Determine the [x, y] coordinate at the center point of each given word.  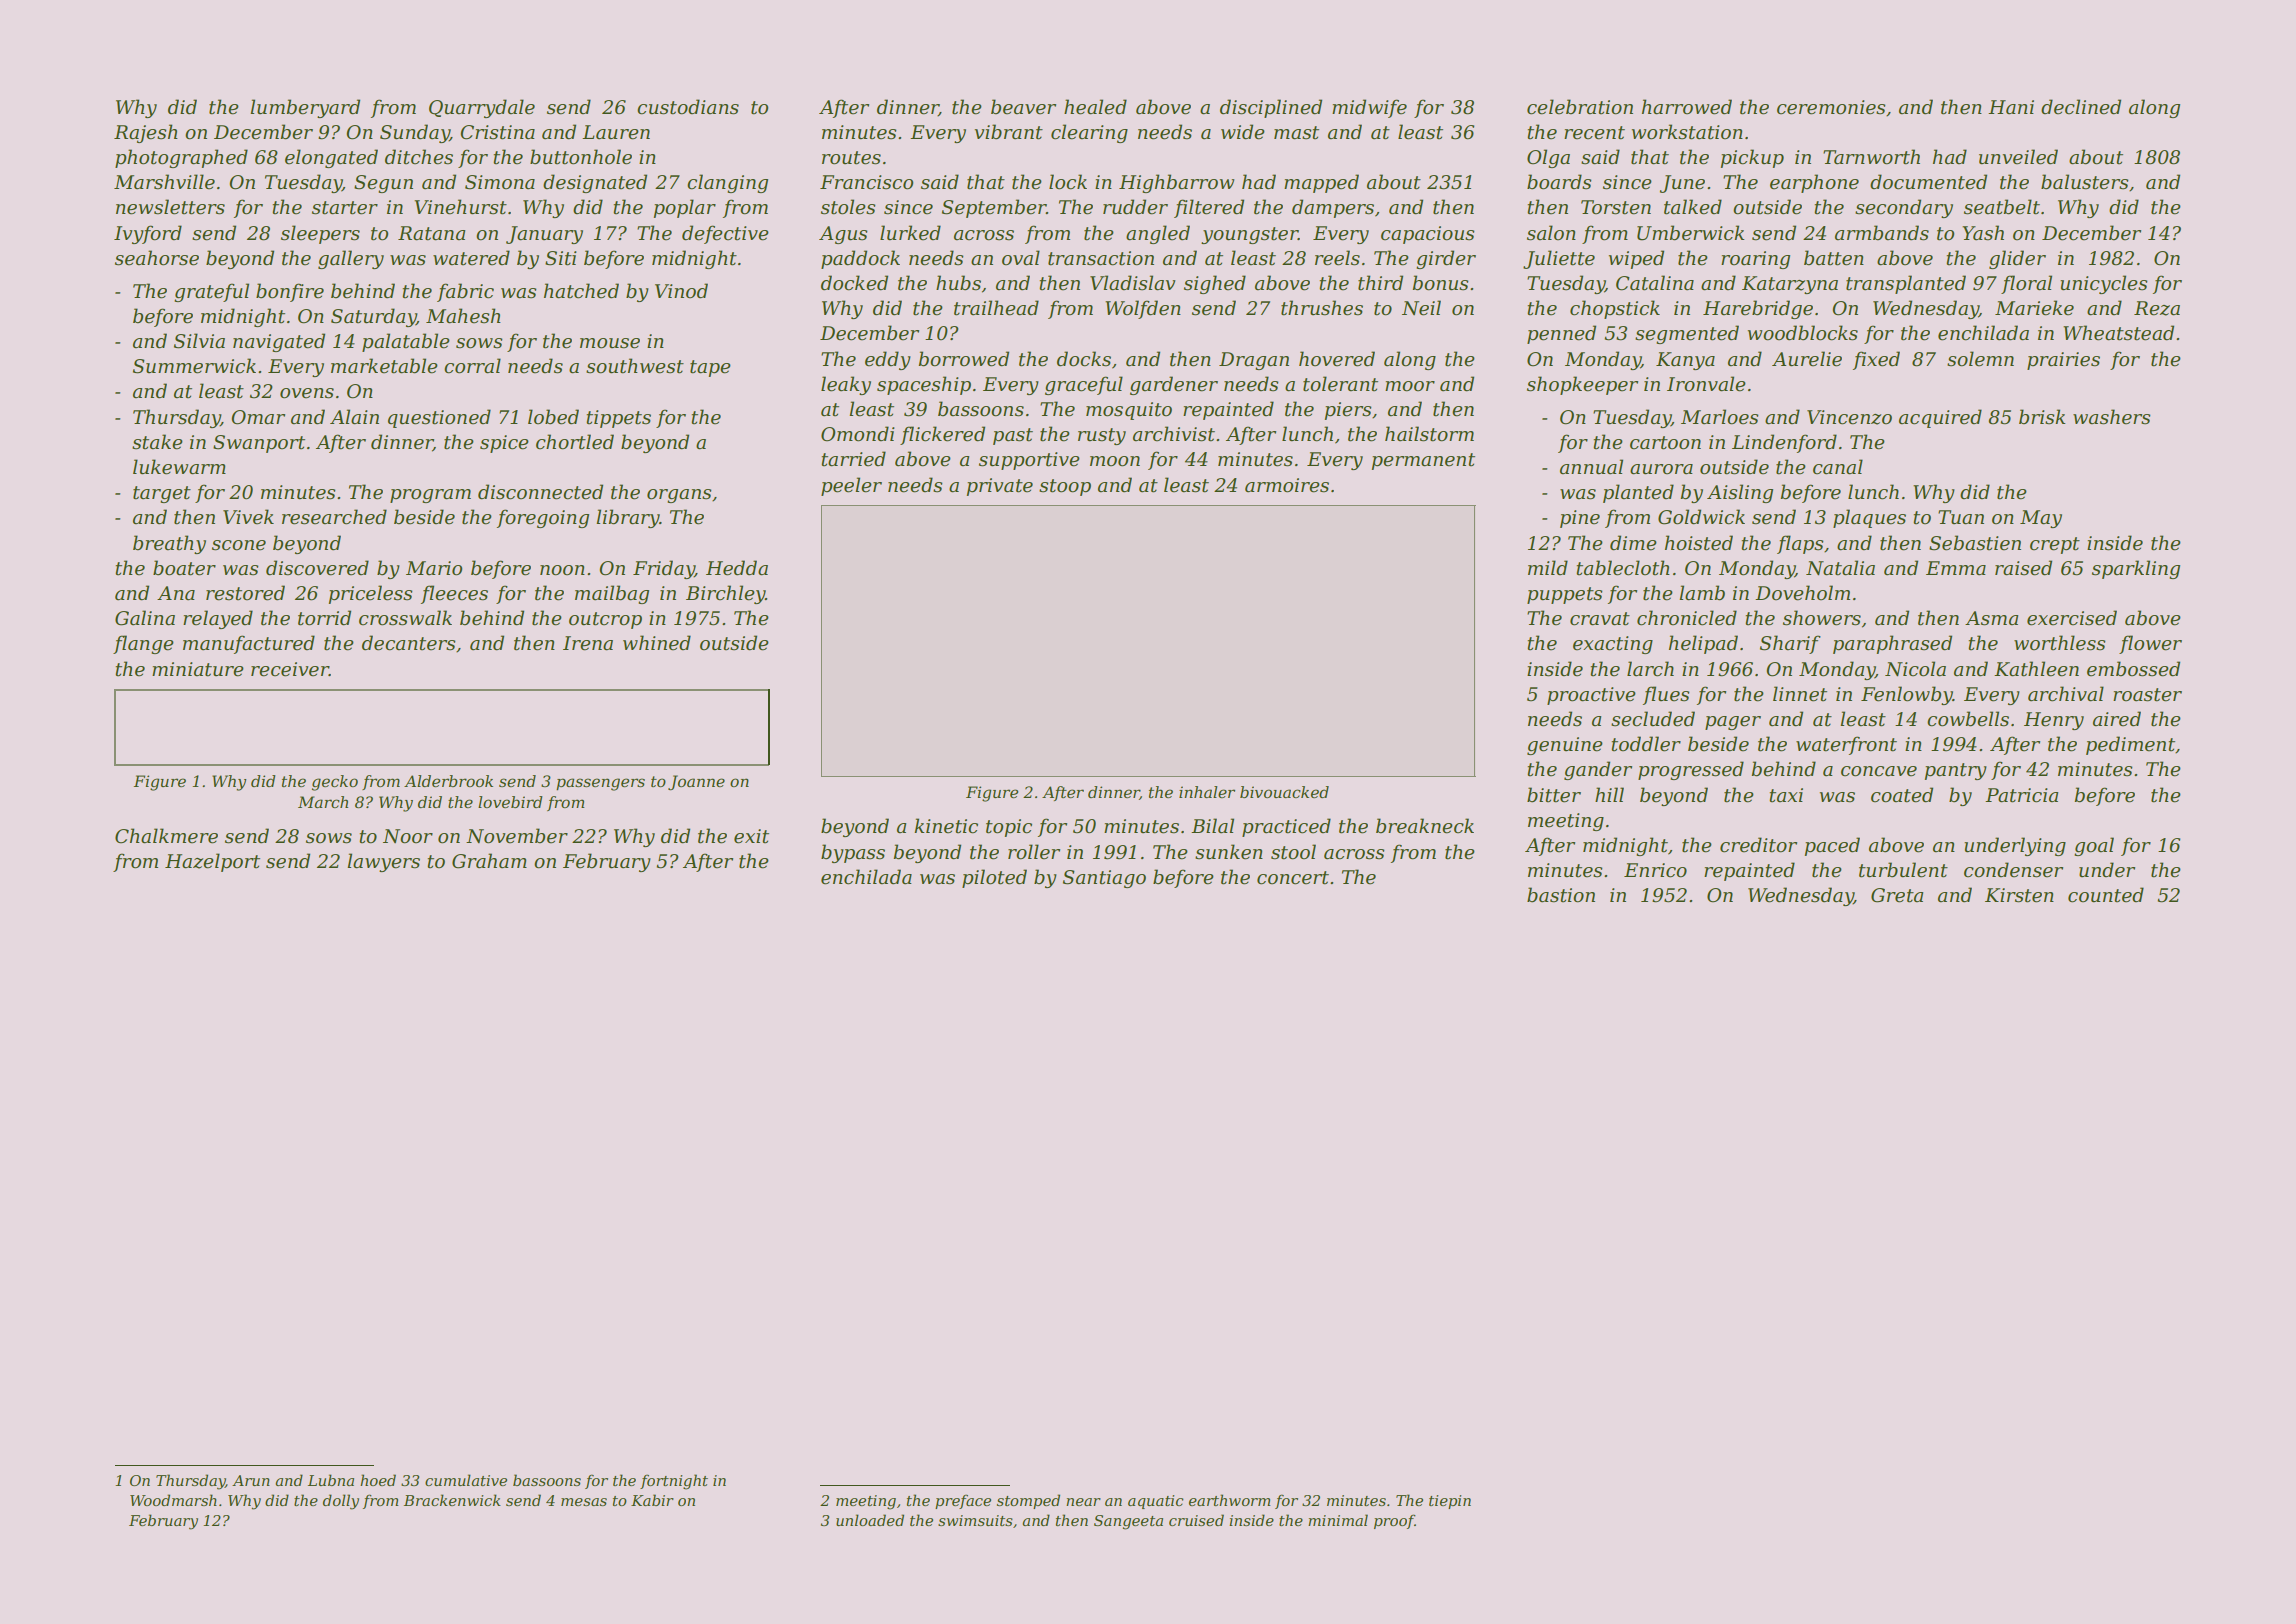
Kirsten [2019, 895]
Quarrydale [482, 108]
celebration [1580, 107]
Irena [588, 643]
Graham [489, 861]
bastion [1561, 895]
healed [1095, 107]
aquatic [1156, 1502]
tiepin [1450, 1502]
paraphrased [1892, 644]
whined [657, 643]
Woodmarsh [173, 1500]
